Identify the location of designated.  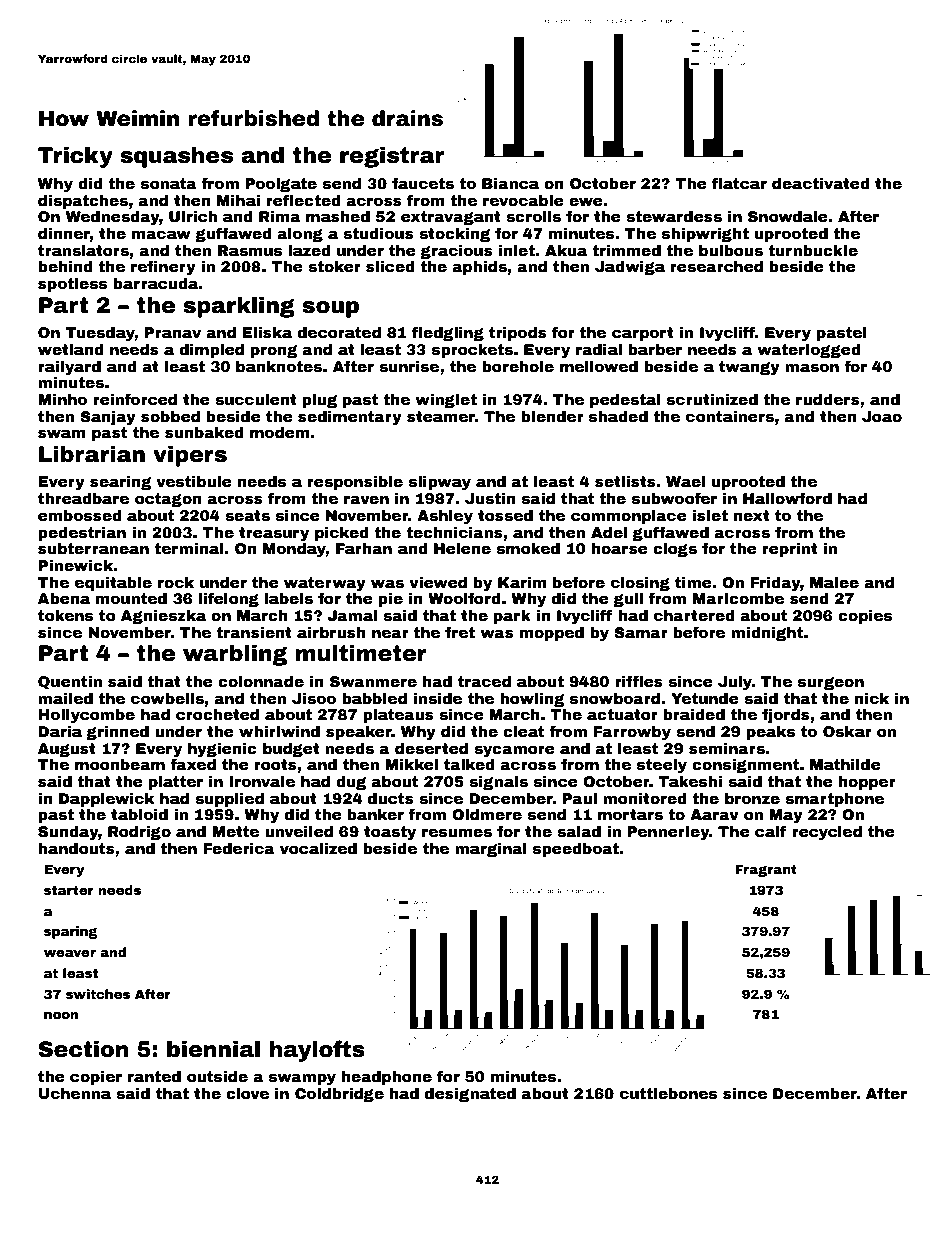
(470, 1095).
